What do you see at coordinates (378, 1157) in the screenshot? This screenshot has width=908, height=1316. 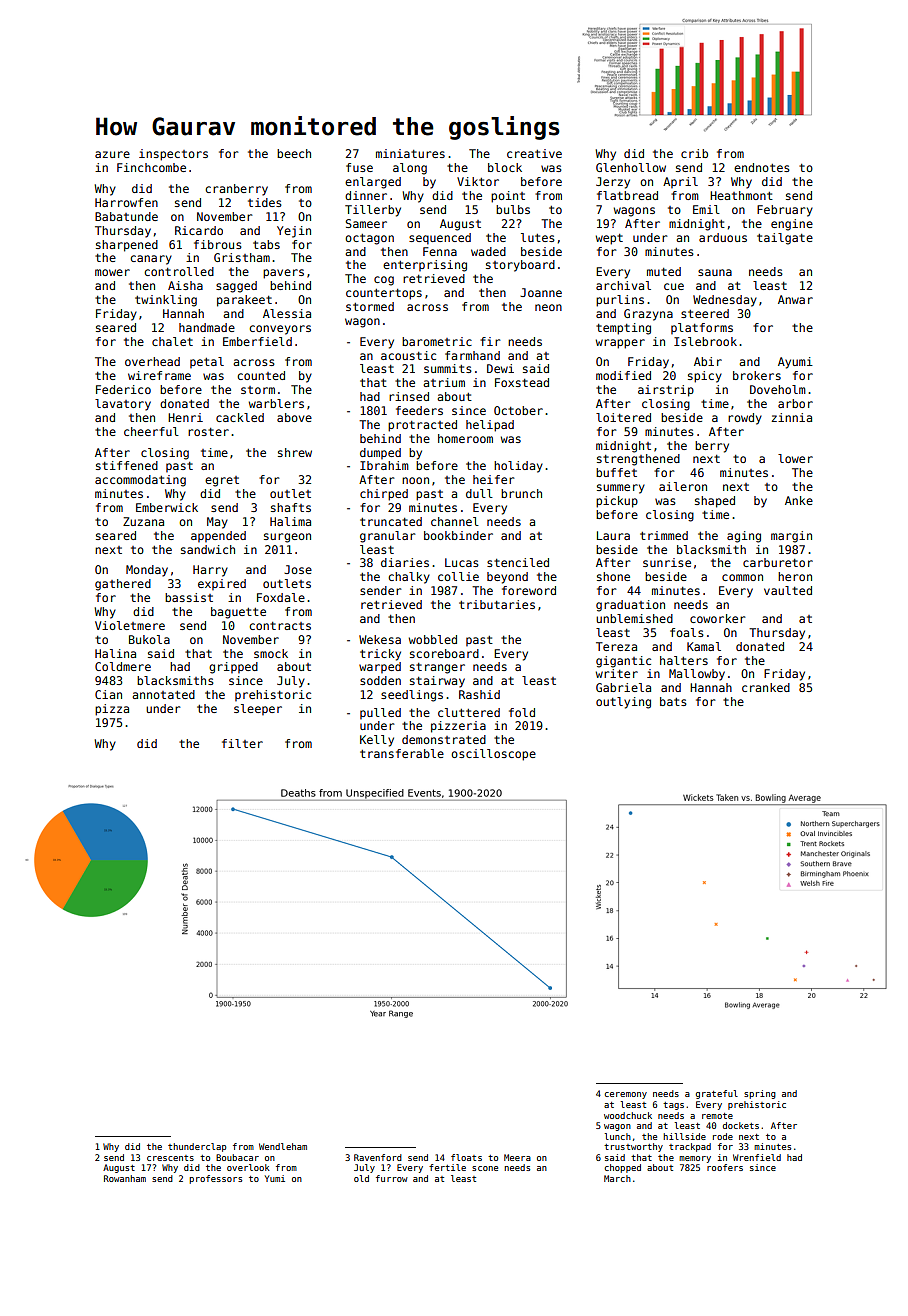 I see `Ravenford` at bounding box center [378, 1157].
